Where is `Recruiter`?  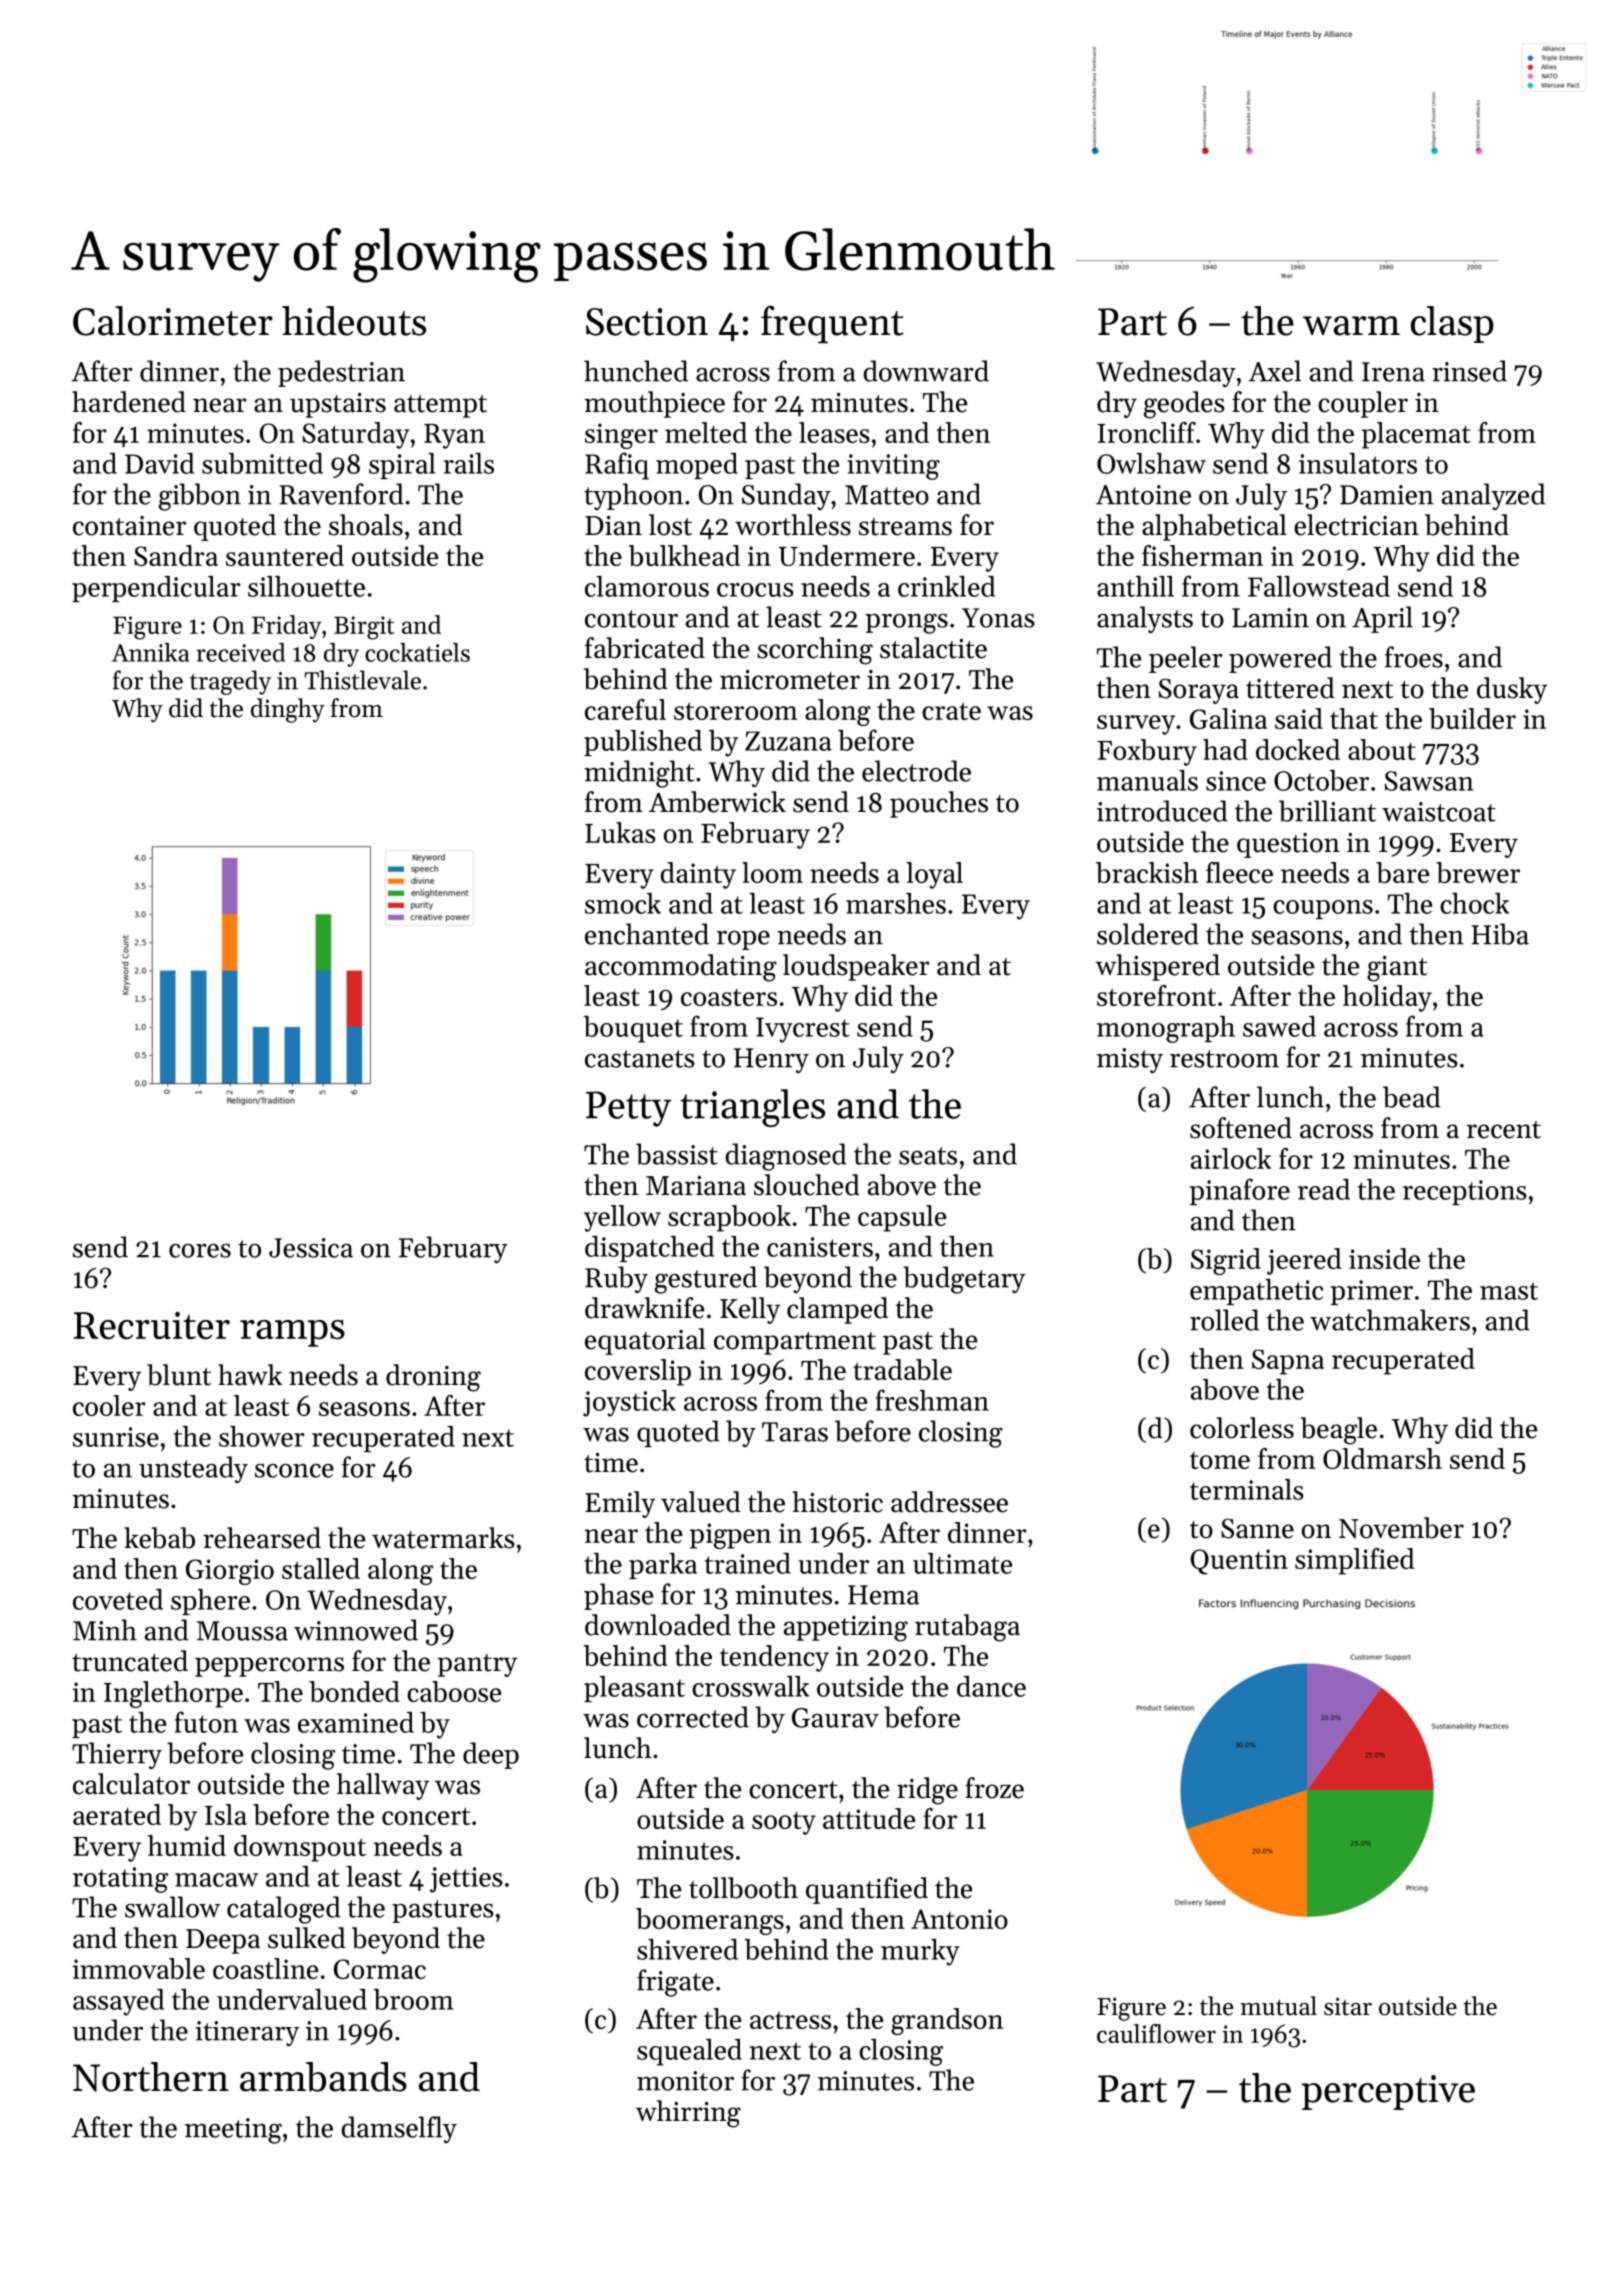 Recruiter is located at coordinates (152, 1326).
